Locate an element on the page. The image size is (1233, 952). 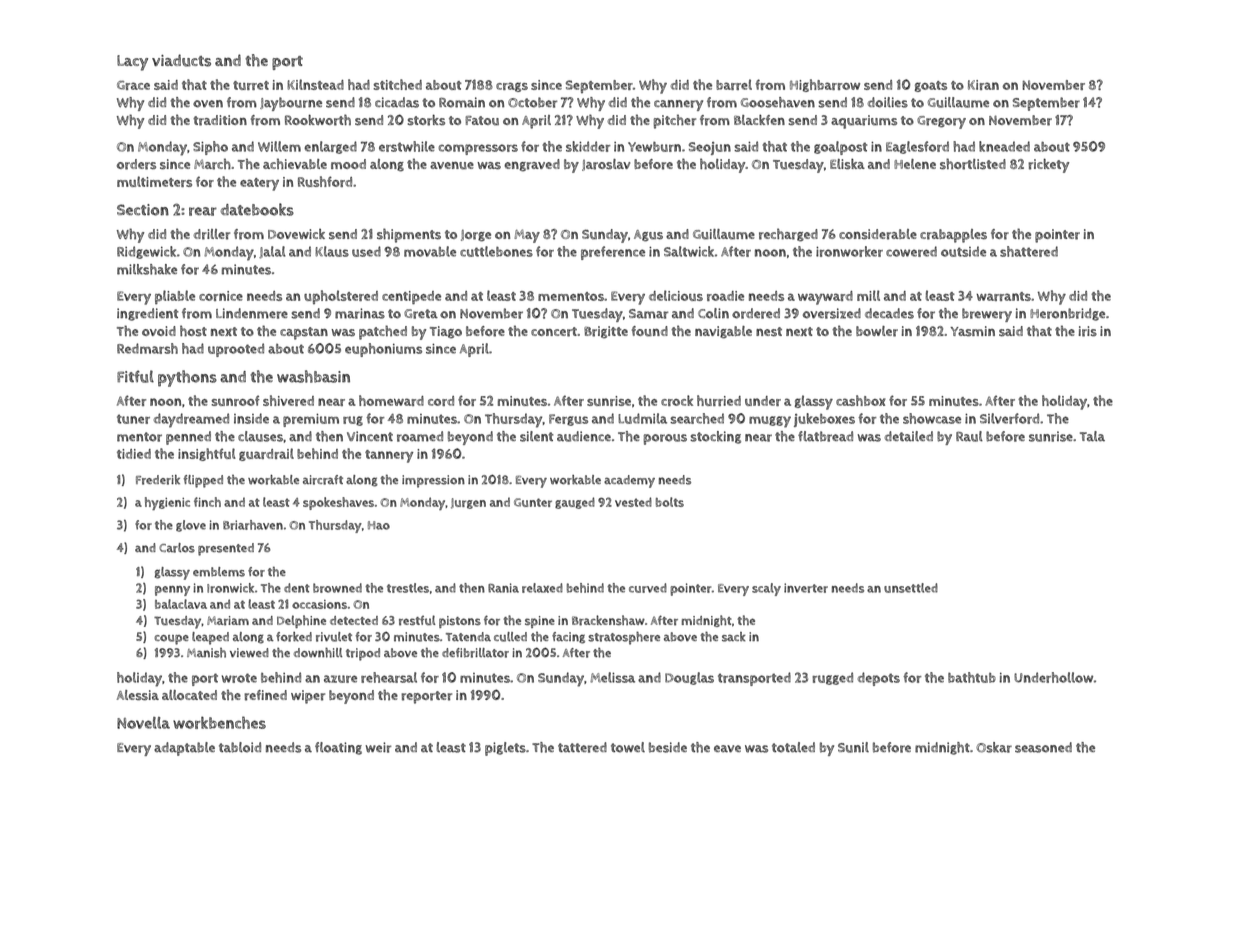
beside is located at coordinates (668, 747).
